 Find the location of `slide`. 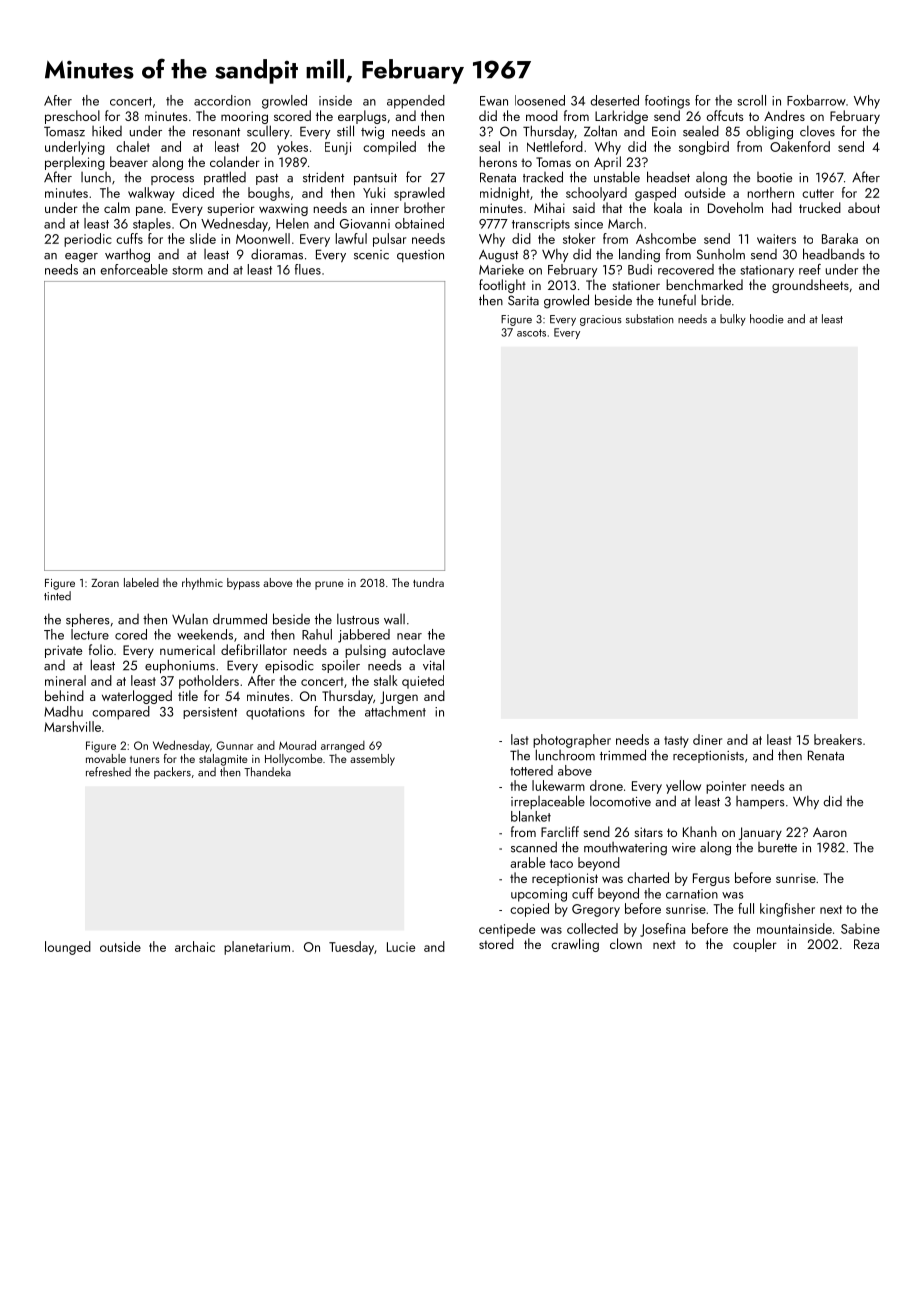

slide is located at coordinates (203, 238).
